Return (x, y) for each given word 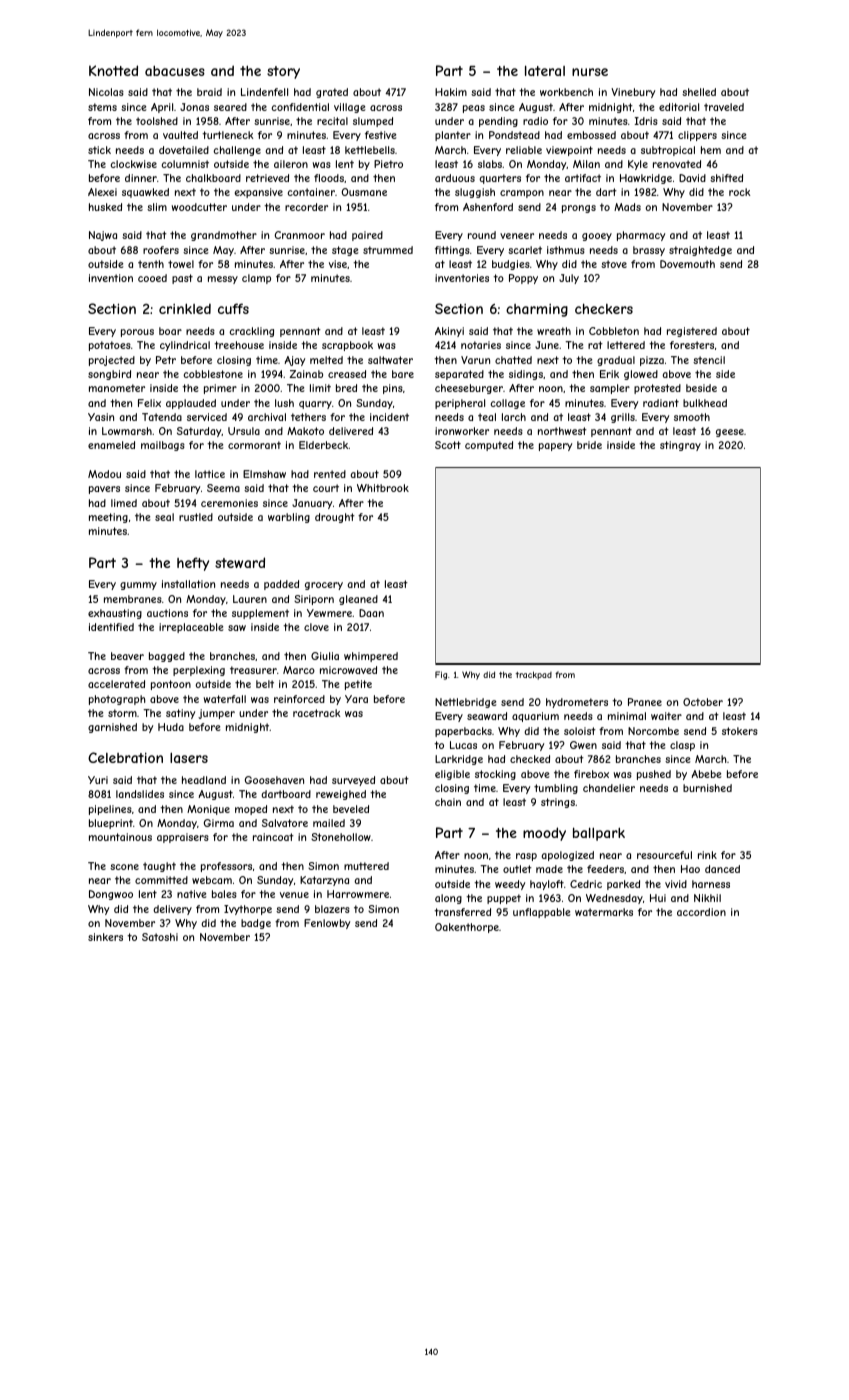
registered (692, 332)
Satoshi (160, 937)
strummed (388, 250)
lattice (210, 474)
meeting (108, 518)
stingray (680, 446)
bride (589, 445)
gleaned (358, 600)
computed (489, 446)
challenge (237, 151)
